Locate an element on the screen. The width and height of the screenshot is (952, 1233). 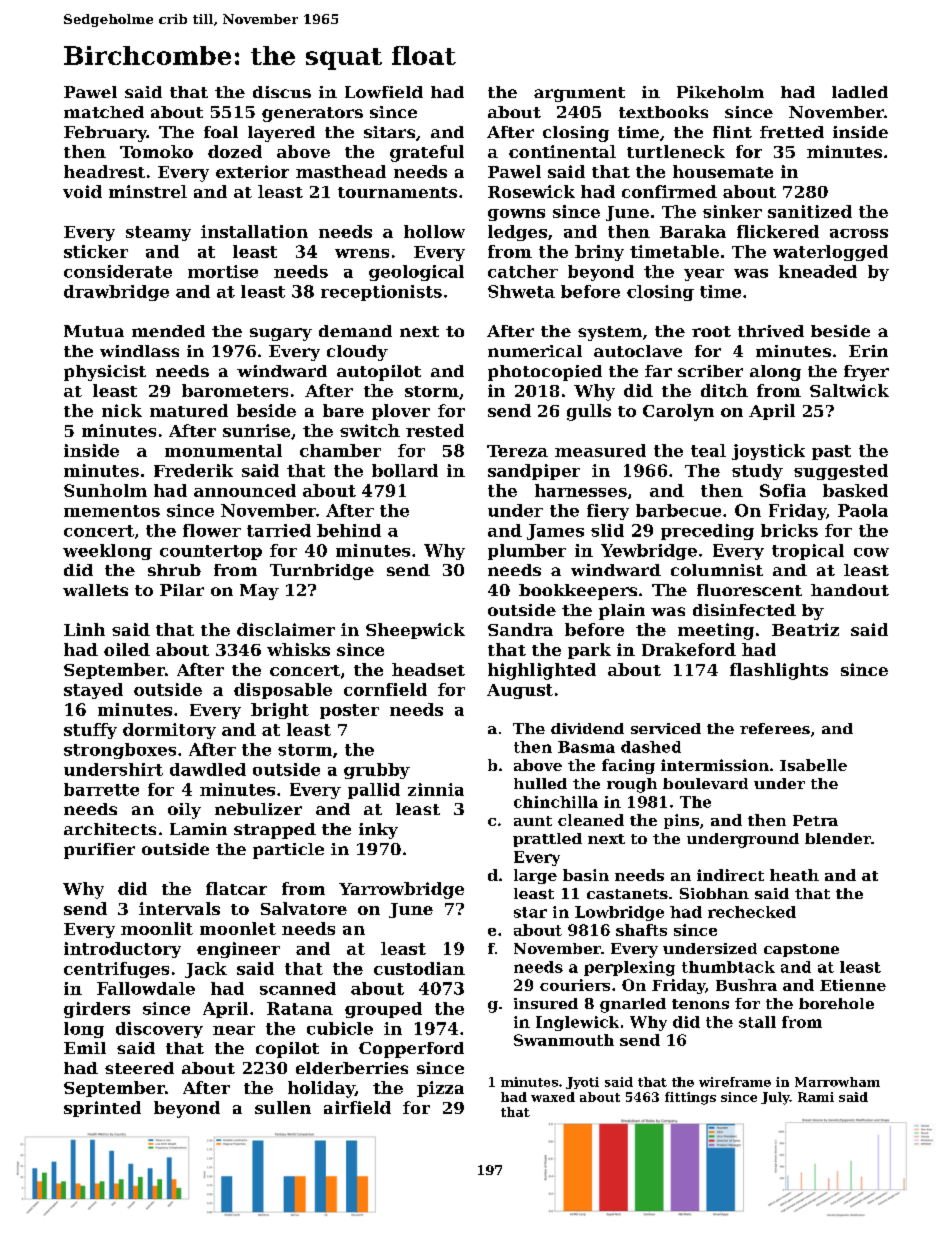
Rami is located at coordinates (816, 1097).
